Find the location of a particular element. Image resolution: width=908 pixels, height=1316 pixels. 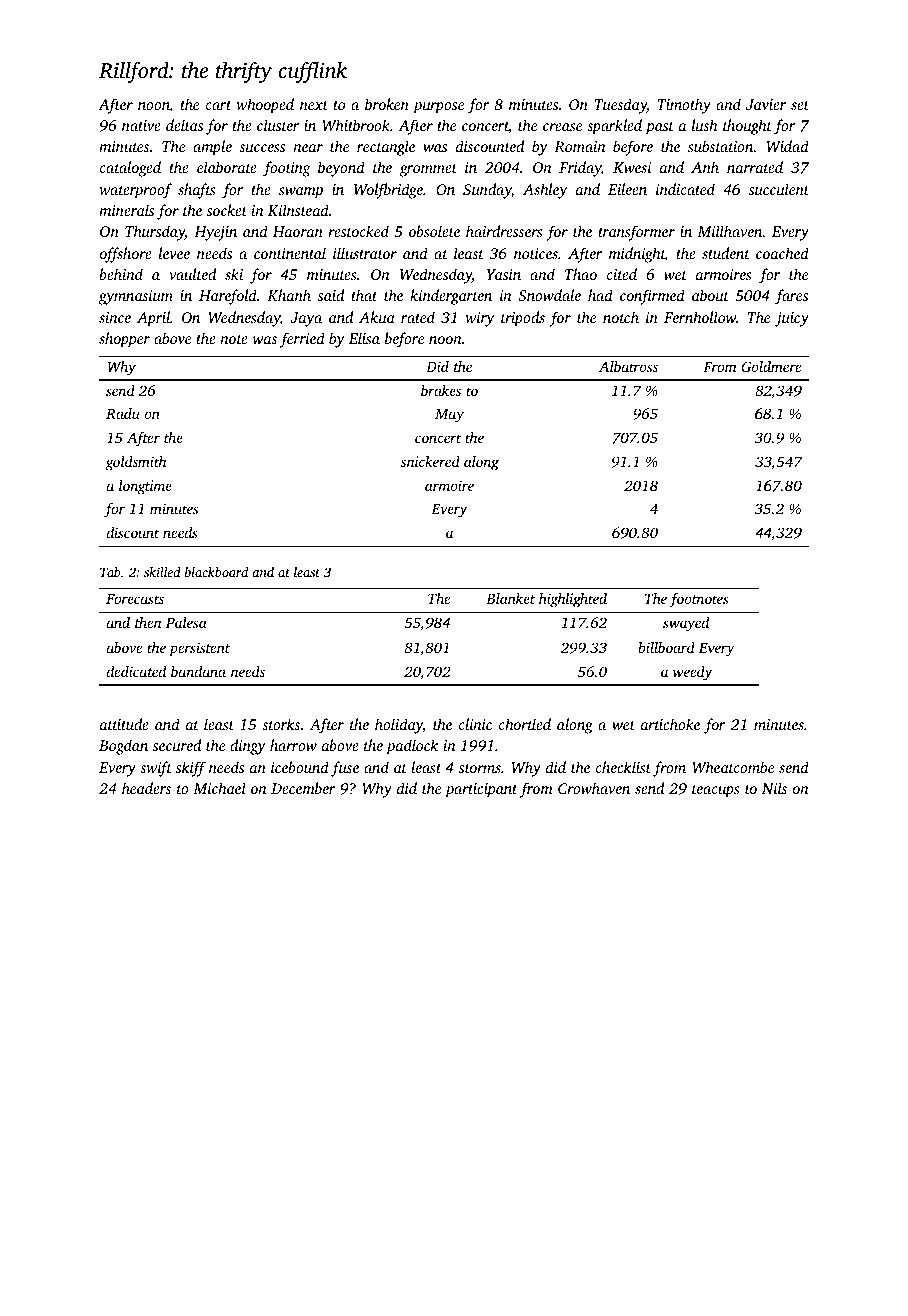

skilled is located at coordinates (162, 572).
